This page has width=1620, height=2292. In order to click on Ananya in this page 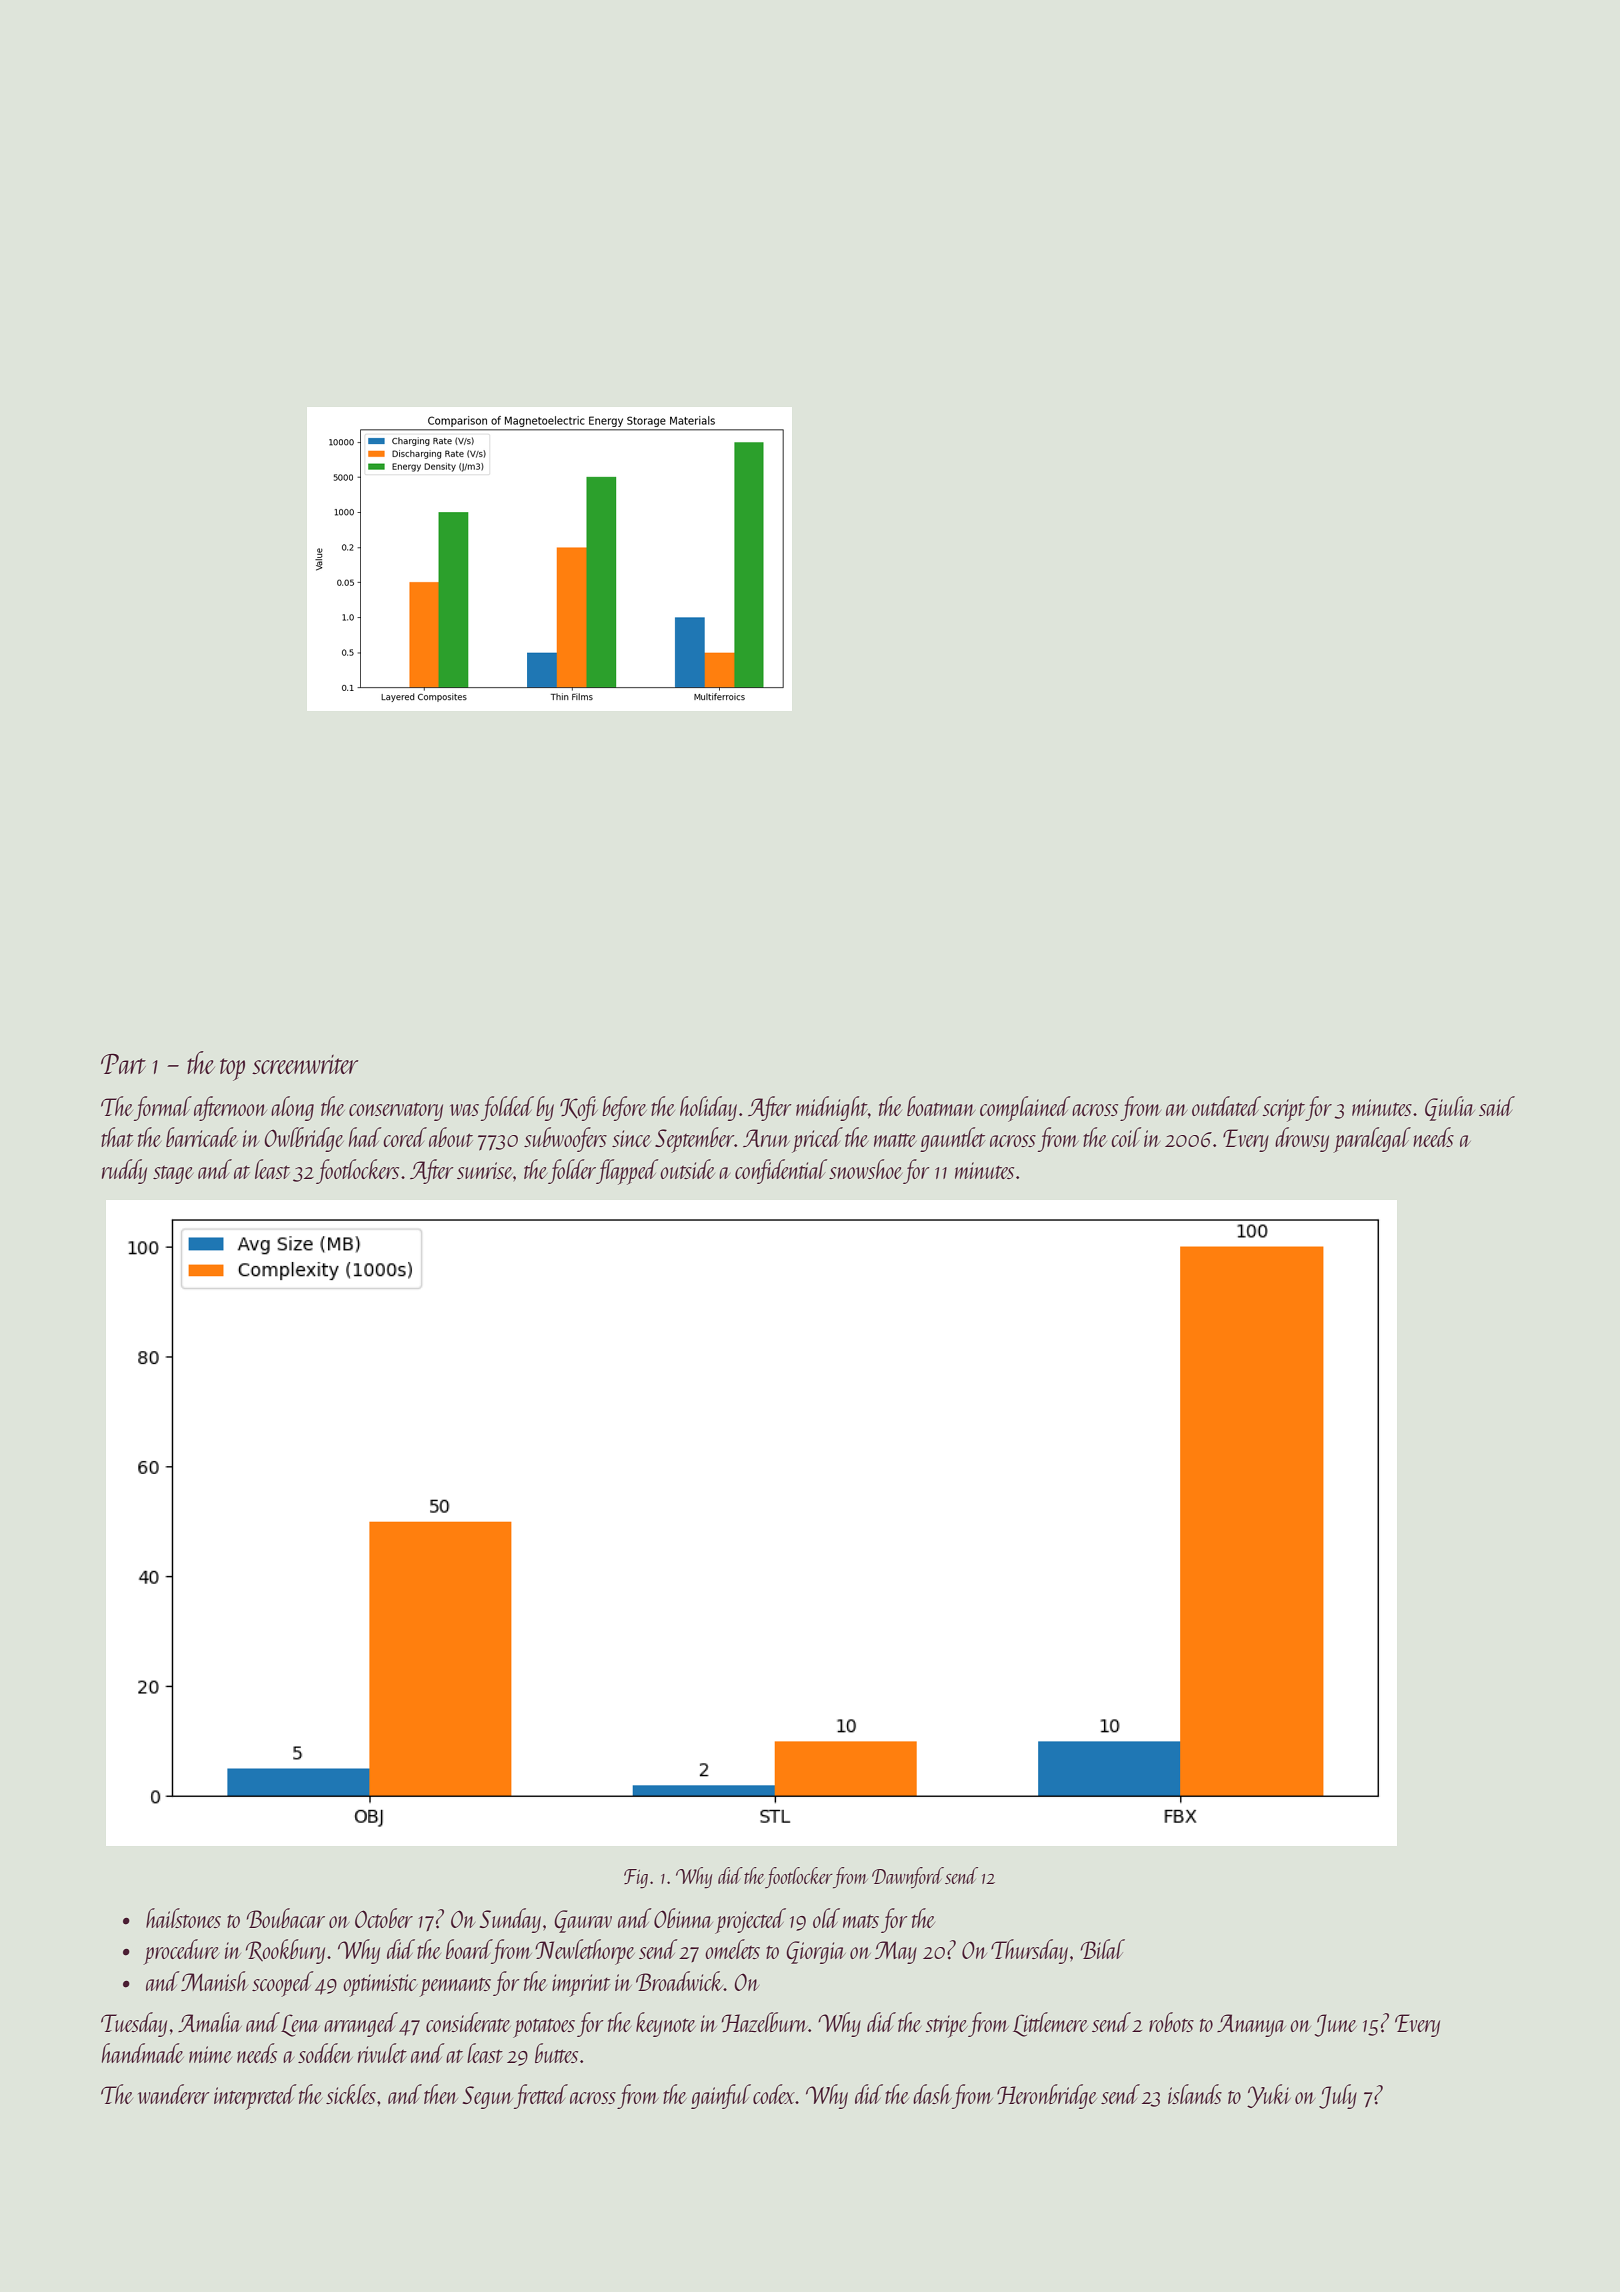, I will do `click(1251, 2025)`.
